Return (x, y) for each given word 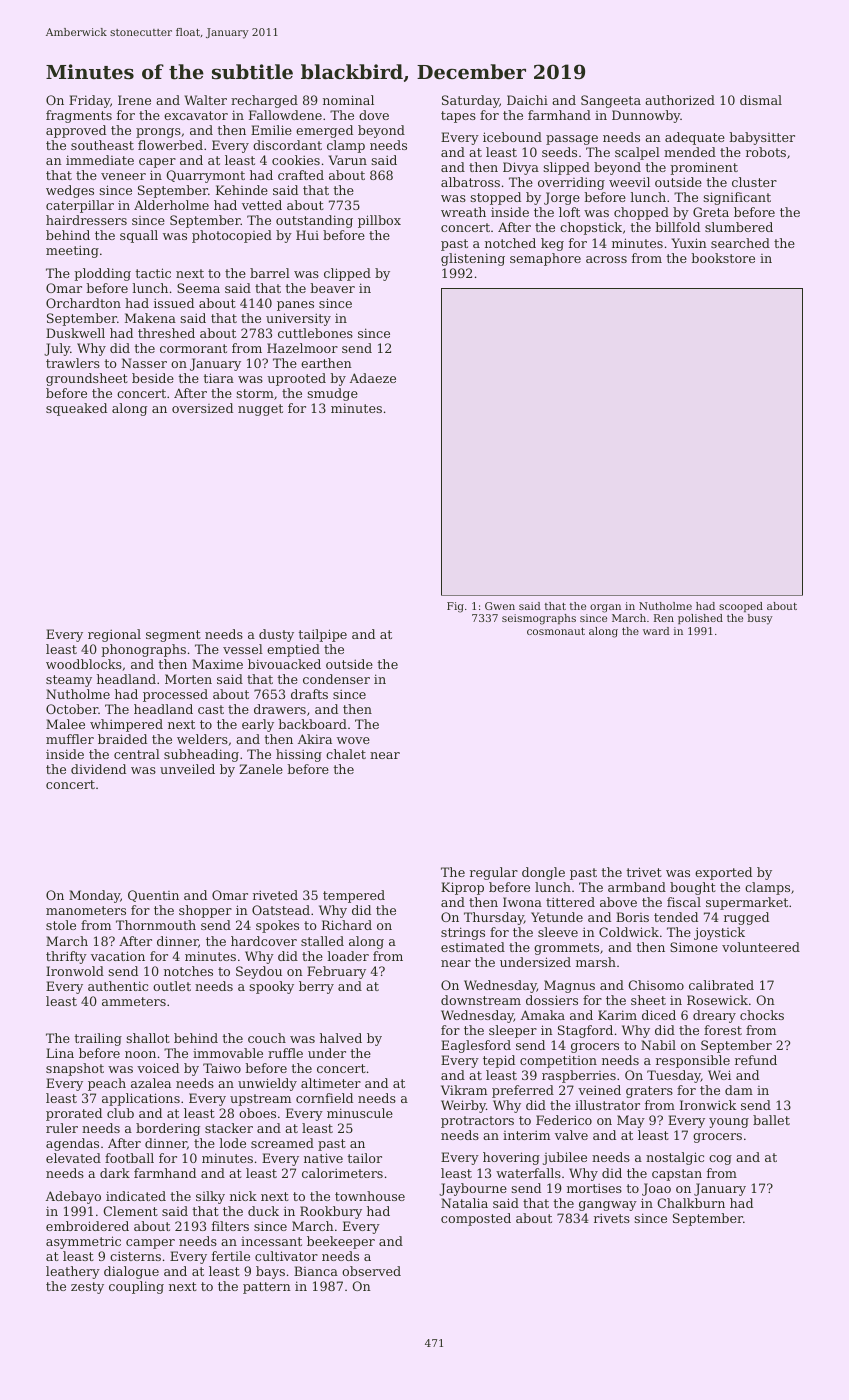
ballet (771, 1120)
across (606, 259)
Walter (205, 100)
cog (720, 1160)
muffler (70, 739)
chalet (346, 754)
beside (153, 378)
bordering (168, 1129)
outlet (172, 986)
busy (760, 619)
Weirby (463, 1106)
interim (526, 1135)
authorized (680, 100)
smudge (332, 394)
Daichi (527, 100)
